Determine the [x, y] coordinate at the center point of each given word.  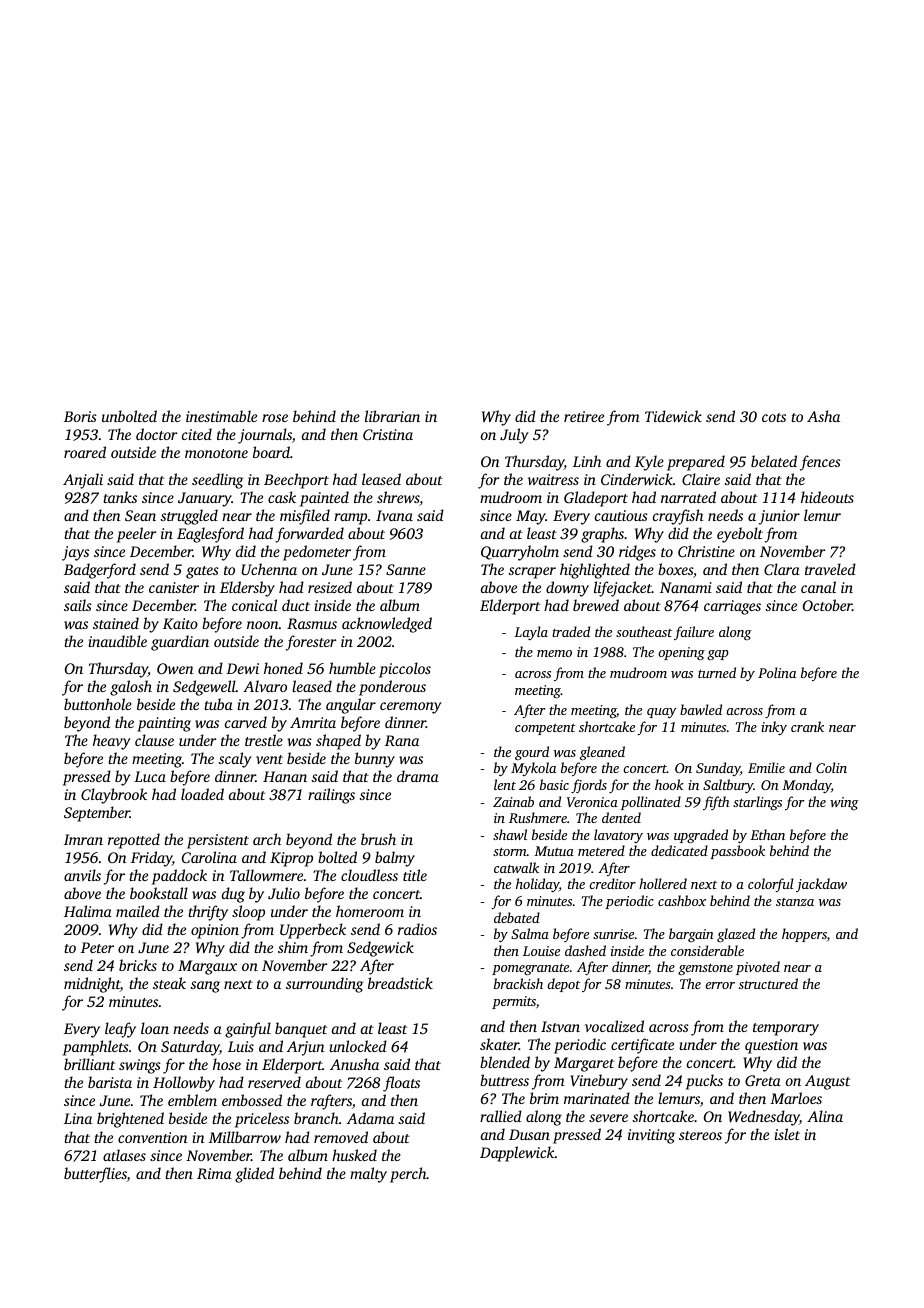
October [827, 605]
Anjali [83, 481]
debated [517, 917]
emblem [192, 1100]
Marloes [796, 1098]
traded [571, 631]
